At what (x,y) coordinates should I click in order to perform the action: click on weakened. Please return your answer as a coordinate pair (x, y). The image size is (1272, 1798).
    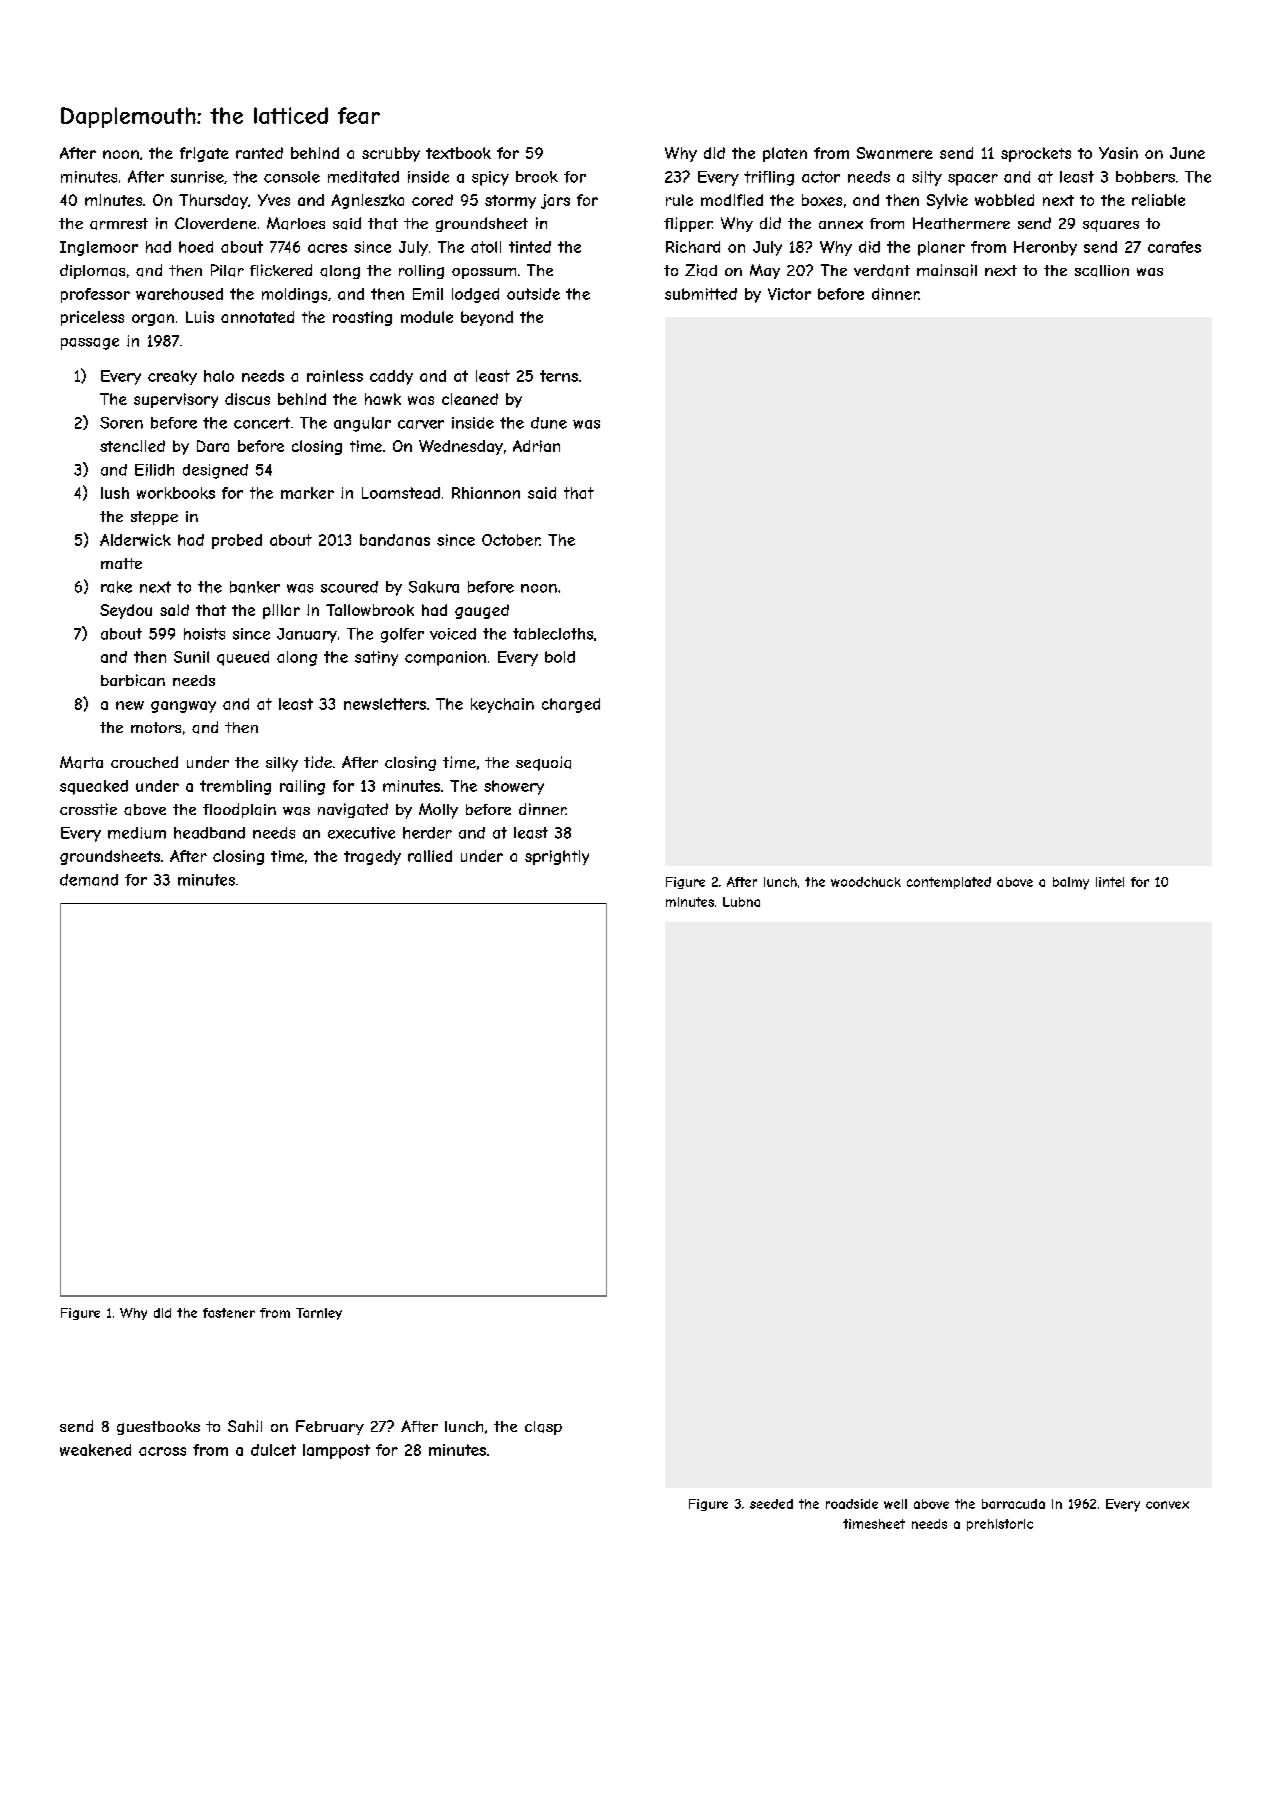
    Looking at the image, I should click on (95, 1450).
